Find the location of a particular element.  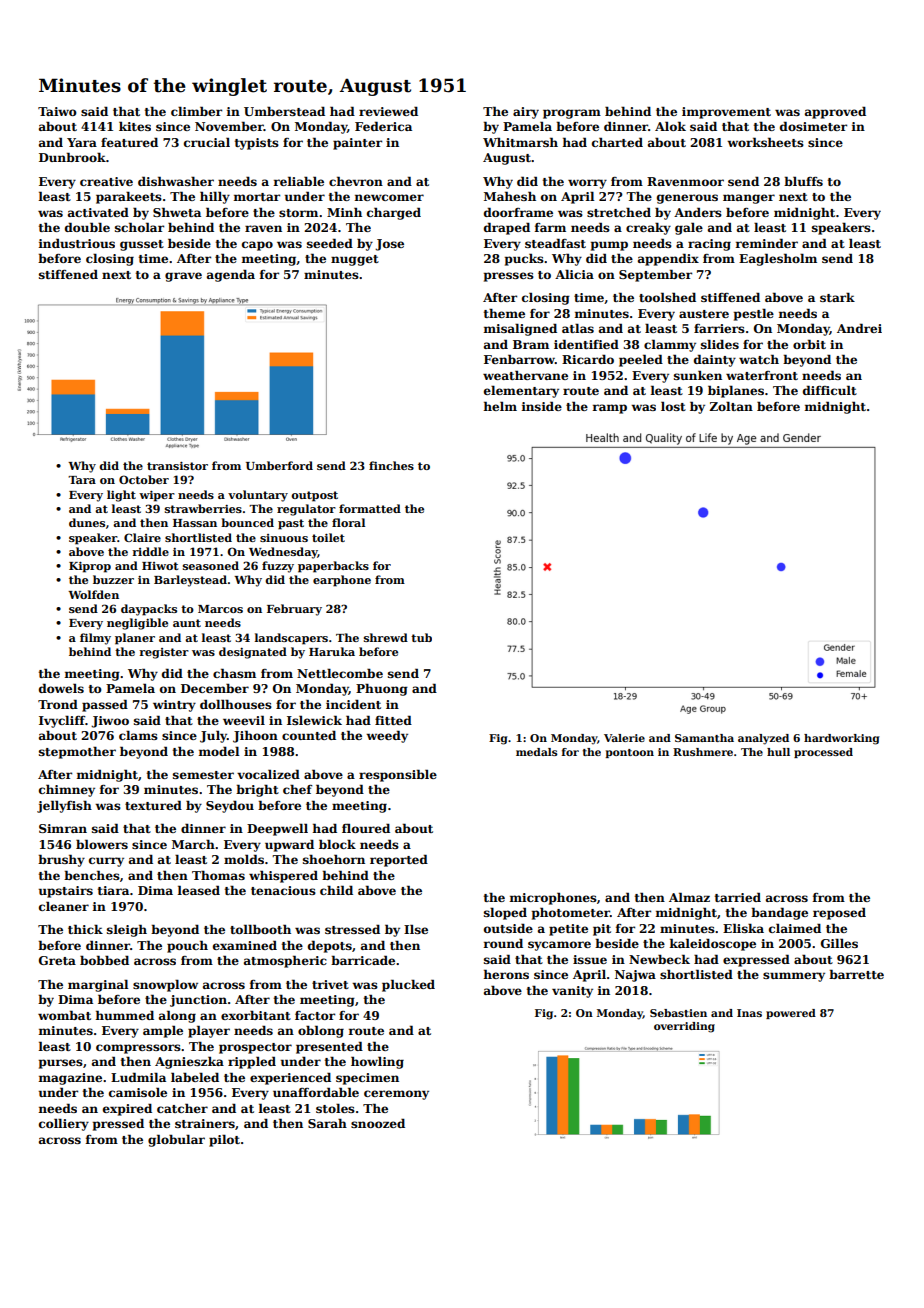

climber is located at coordinates (196, 111).
